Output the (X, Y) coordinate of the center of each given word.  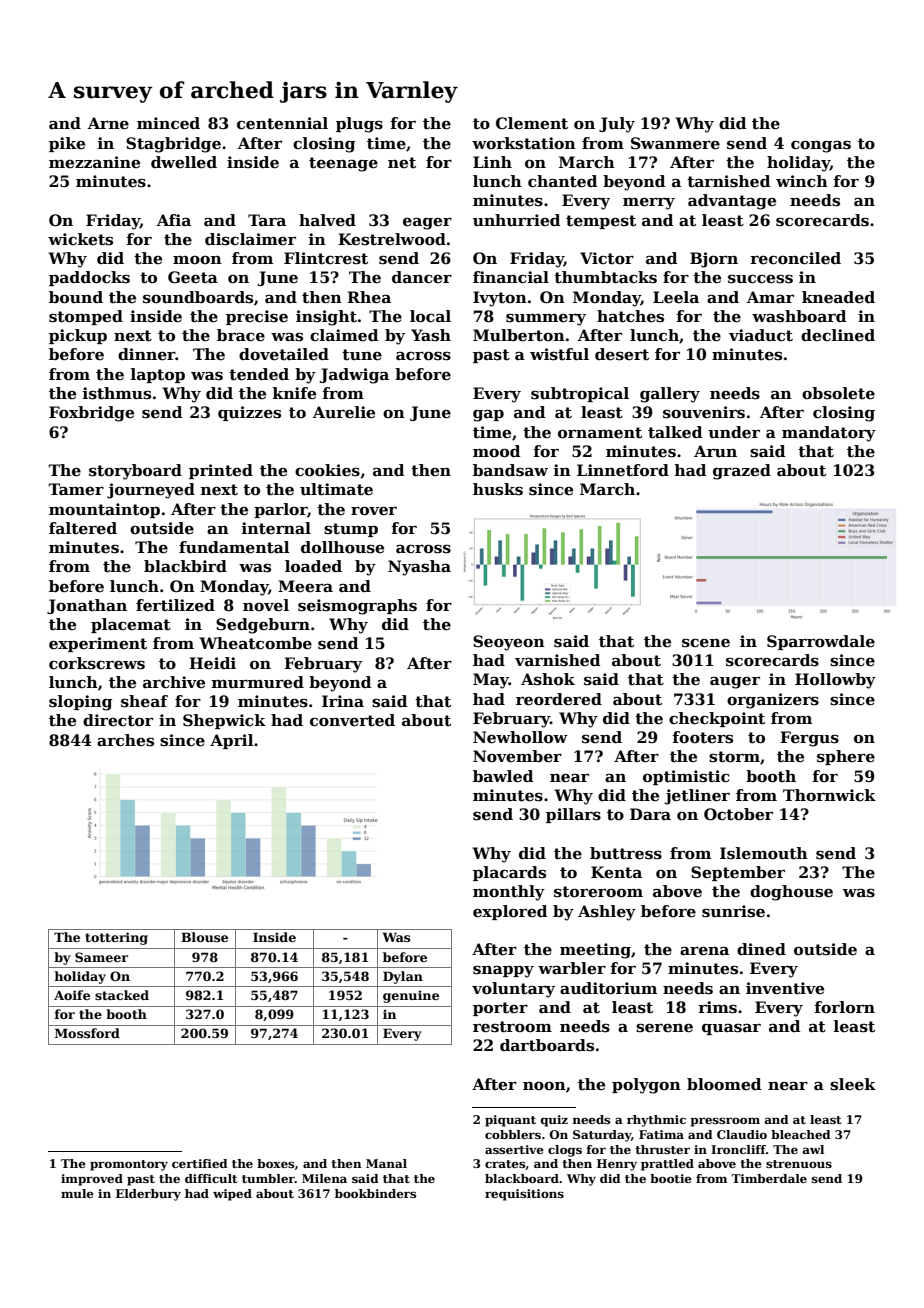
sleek (853, 1084)
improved (92, 1180)
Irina (343, 701)
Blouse (204, 937)
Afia (174, 220)
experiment (98, 644)
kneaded (838, 297)
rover (374, 511)
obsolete (838, 393)
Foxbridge (91, 414)
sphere (846, 757)
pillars (573, 815)
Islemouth (764, 853)
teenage (343, 164)
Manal (386, 1163)
